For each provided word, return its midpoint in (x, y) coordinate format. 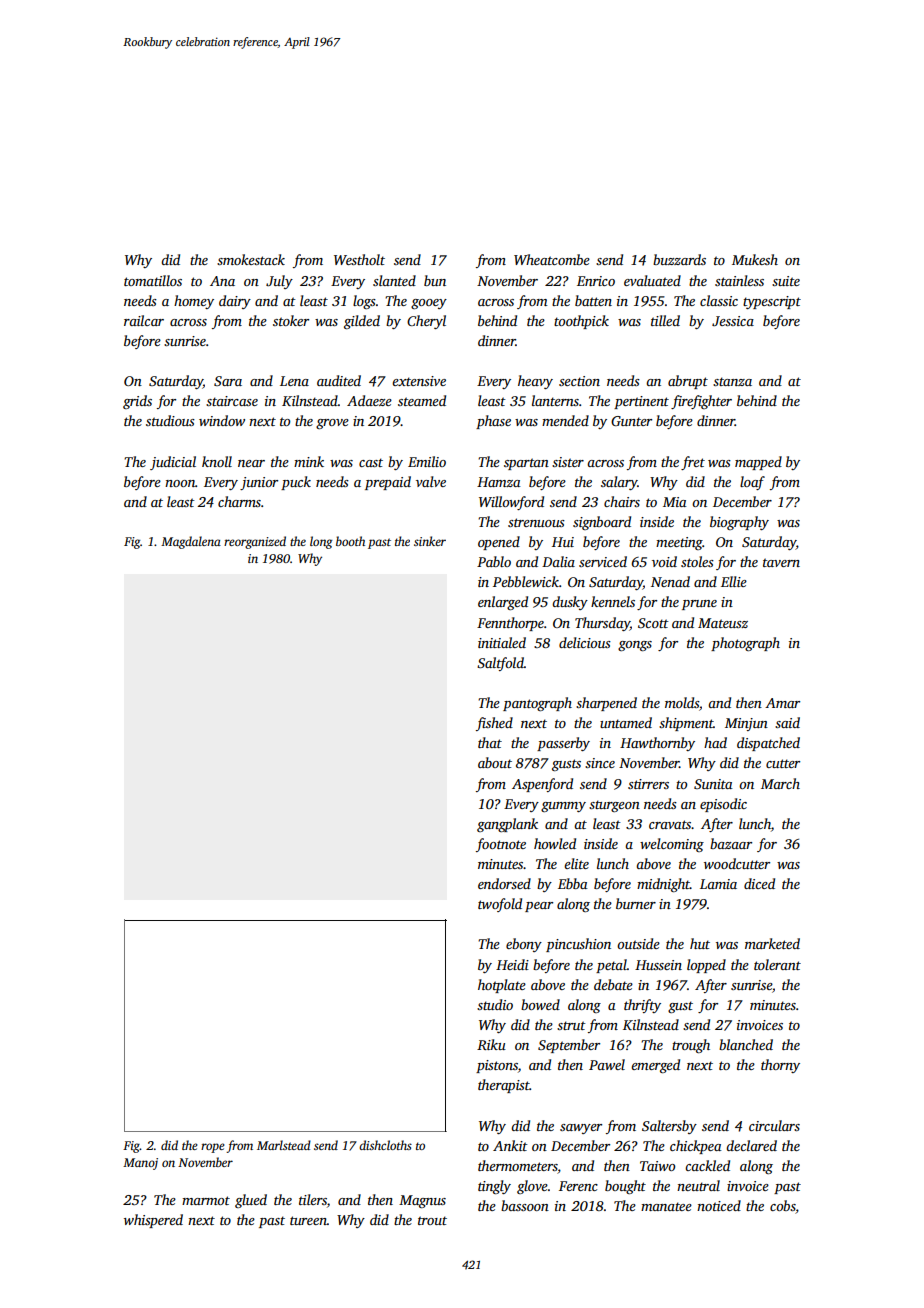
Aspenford (542, 785)
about (495, 762)
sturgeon (614, 806)
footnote (501, 845)
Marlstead (284, 1145)
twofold (500, 905)
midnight (663, 885)
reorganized (255, 542)
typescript (772, 302)
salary (619, 483)
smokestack (251, 259)
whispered (153, 1221)
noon (180, 483)
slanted (394, 280)
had (715, 742)
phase (493, 422)
